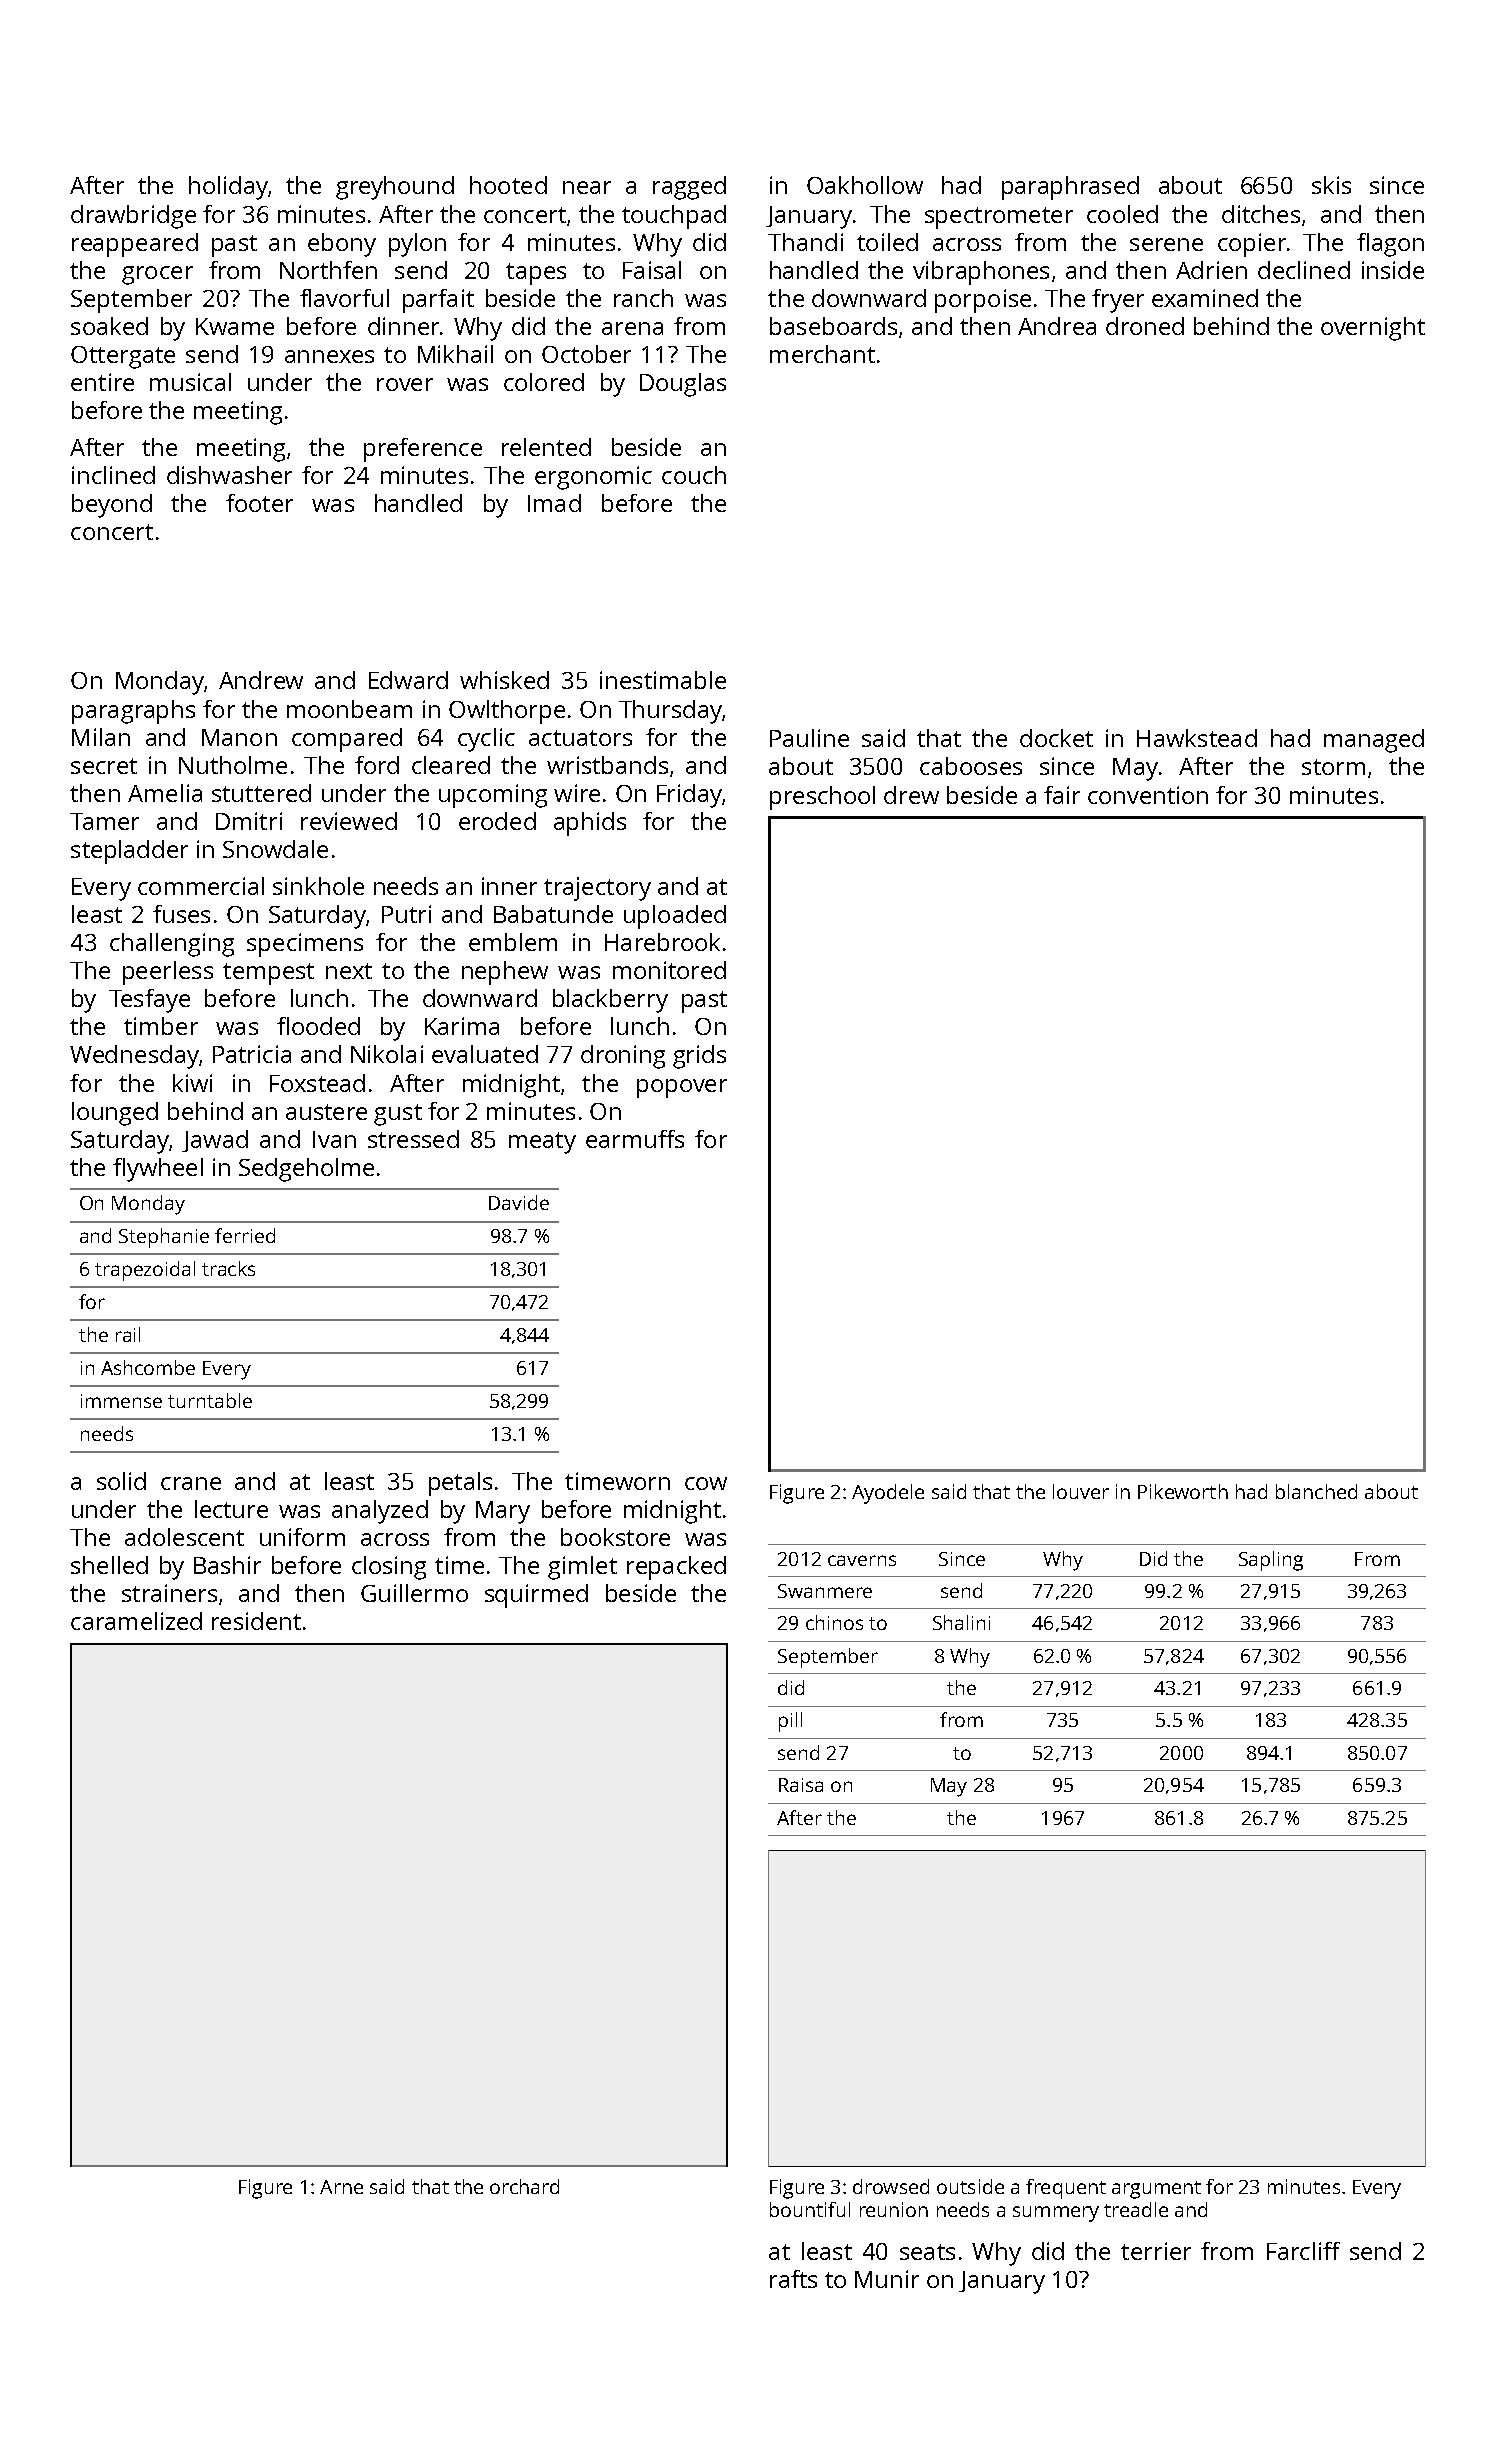 This screenshot has width=1496, height=2464. What do you see at coordinates (341, 2187) in the screenshot?
I see `Arne` at bounding box center [341, 2187].
